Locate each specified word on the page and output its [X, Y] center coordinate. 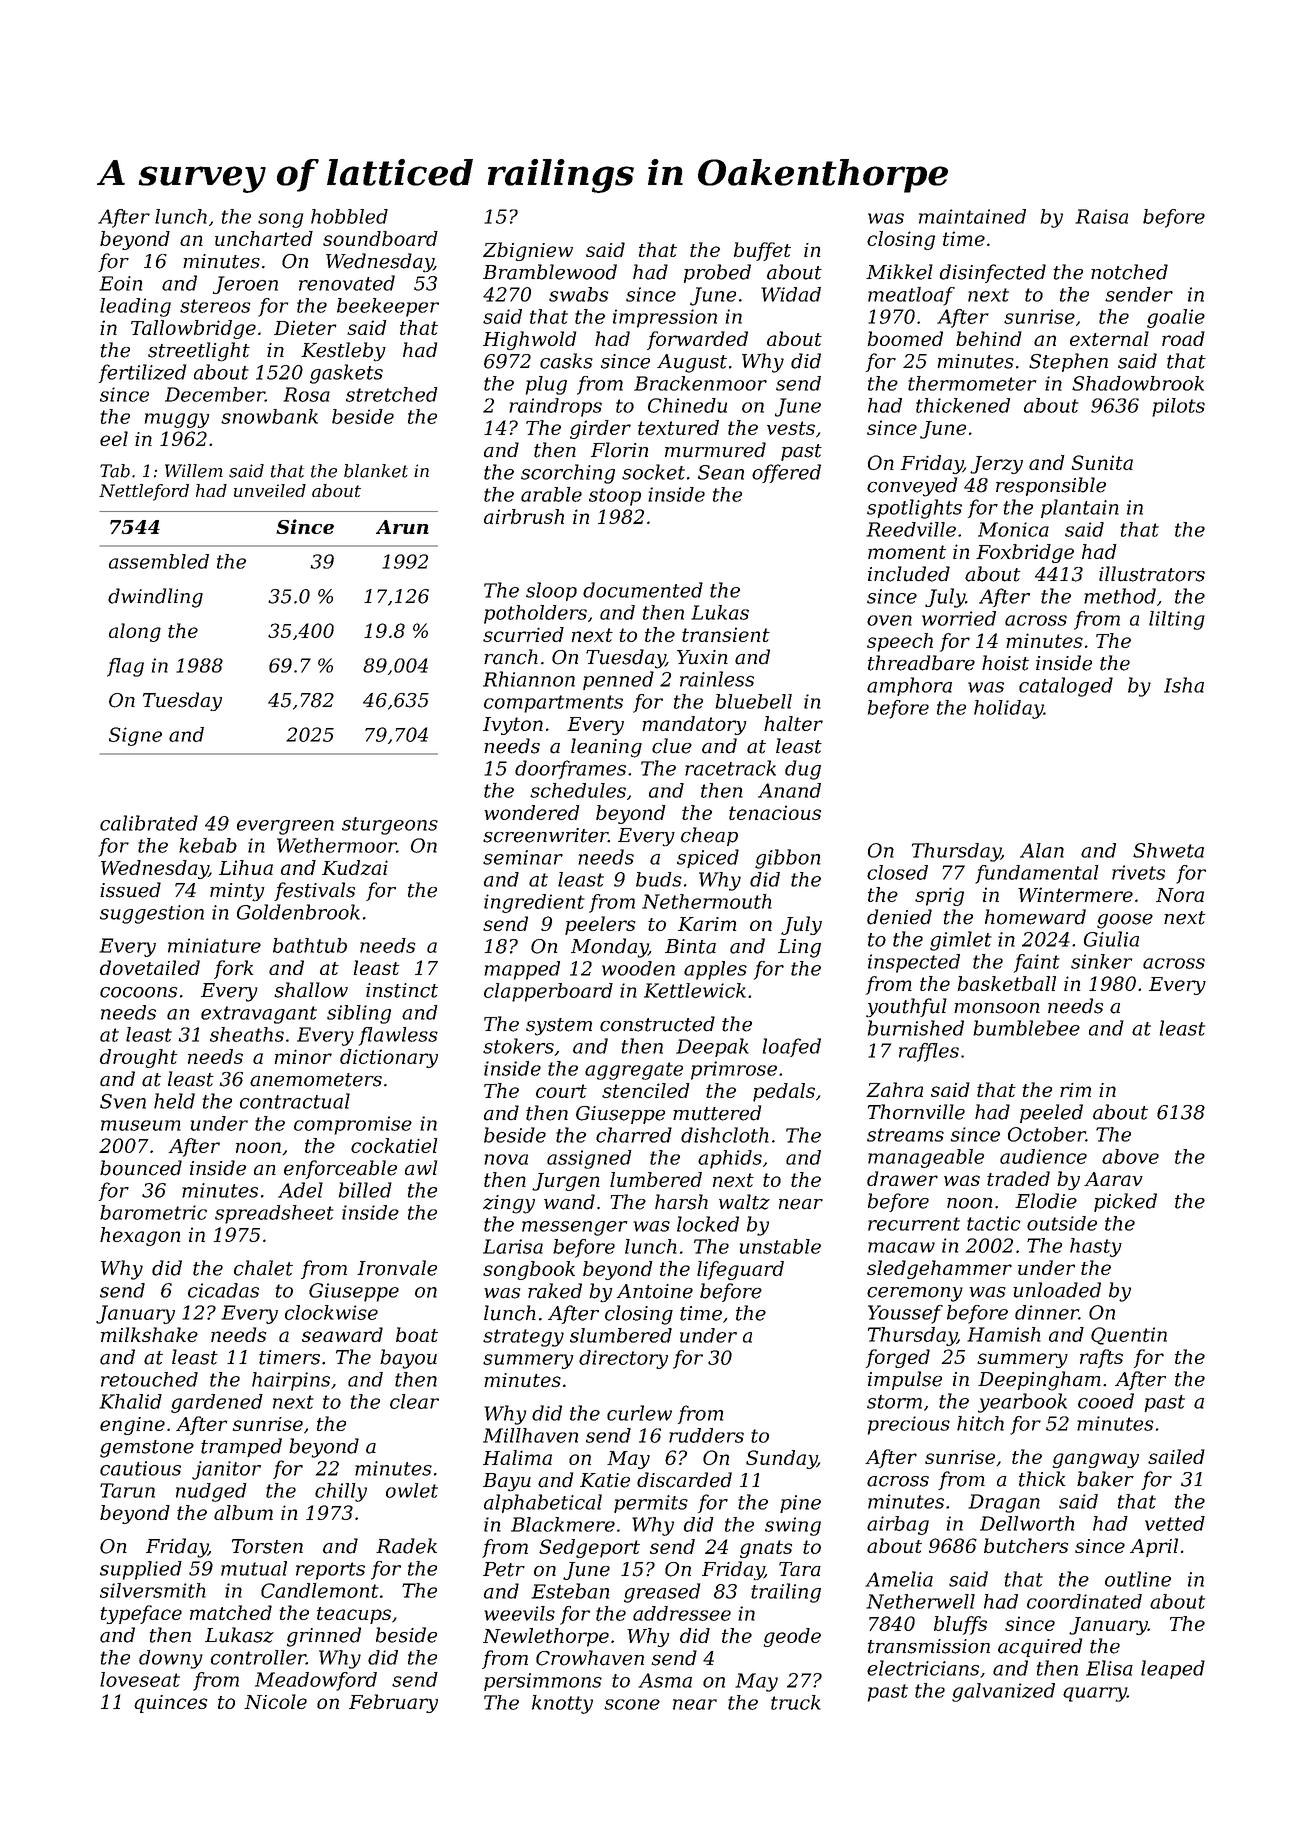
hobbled [349, 216]
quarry [1095, 1694]
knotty [562, 1704]
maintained [972, 216]
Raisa [1101, 216]
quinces [170, 1704]
